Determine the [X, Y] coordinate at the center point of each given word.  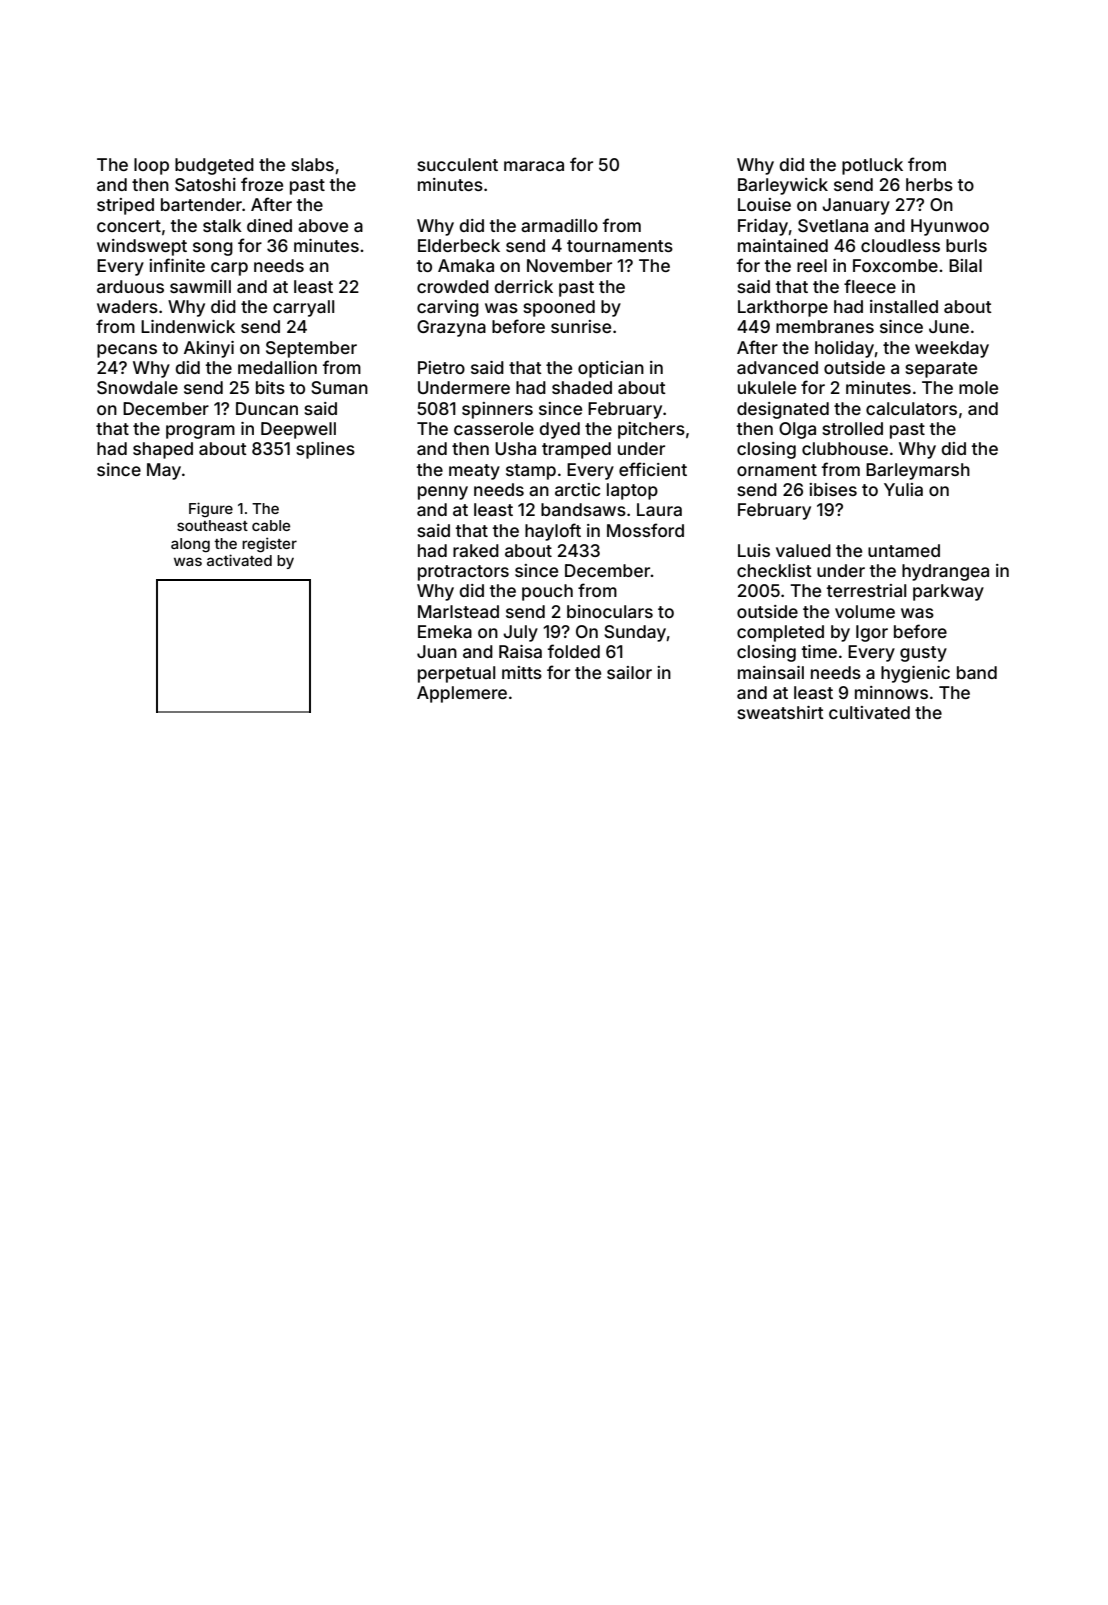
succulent [457, 164]
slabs [312, 164]
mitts [522, 672]
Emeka [445, 631]
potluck [872, 166]
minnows [891, 692]
